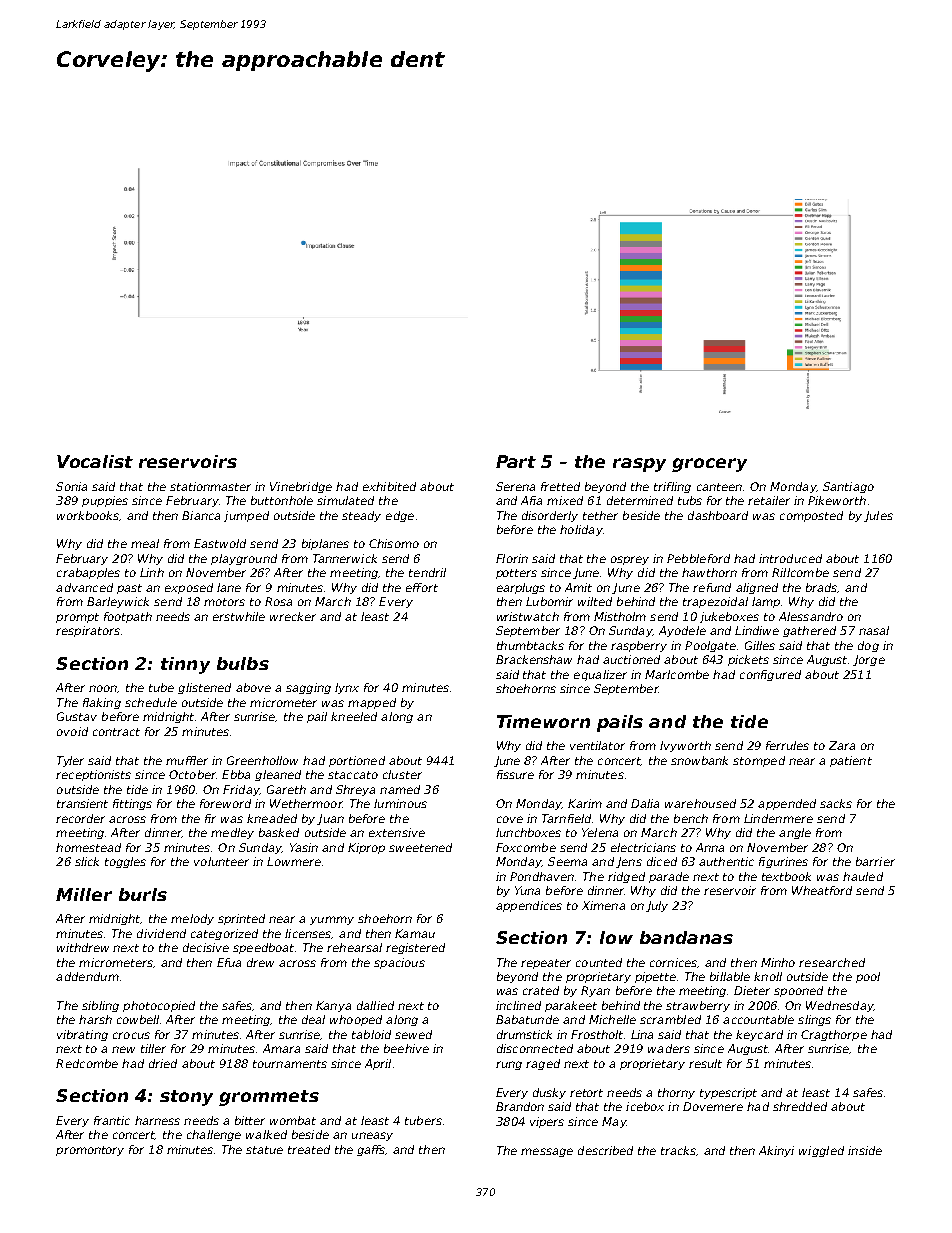 The width and height of the page is (952, 1233). What do you see at coordinates (865, 1150) in the page?
I see `inside` at bounding box center [865, 1150].
